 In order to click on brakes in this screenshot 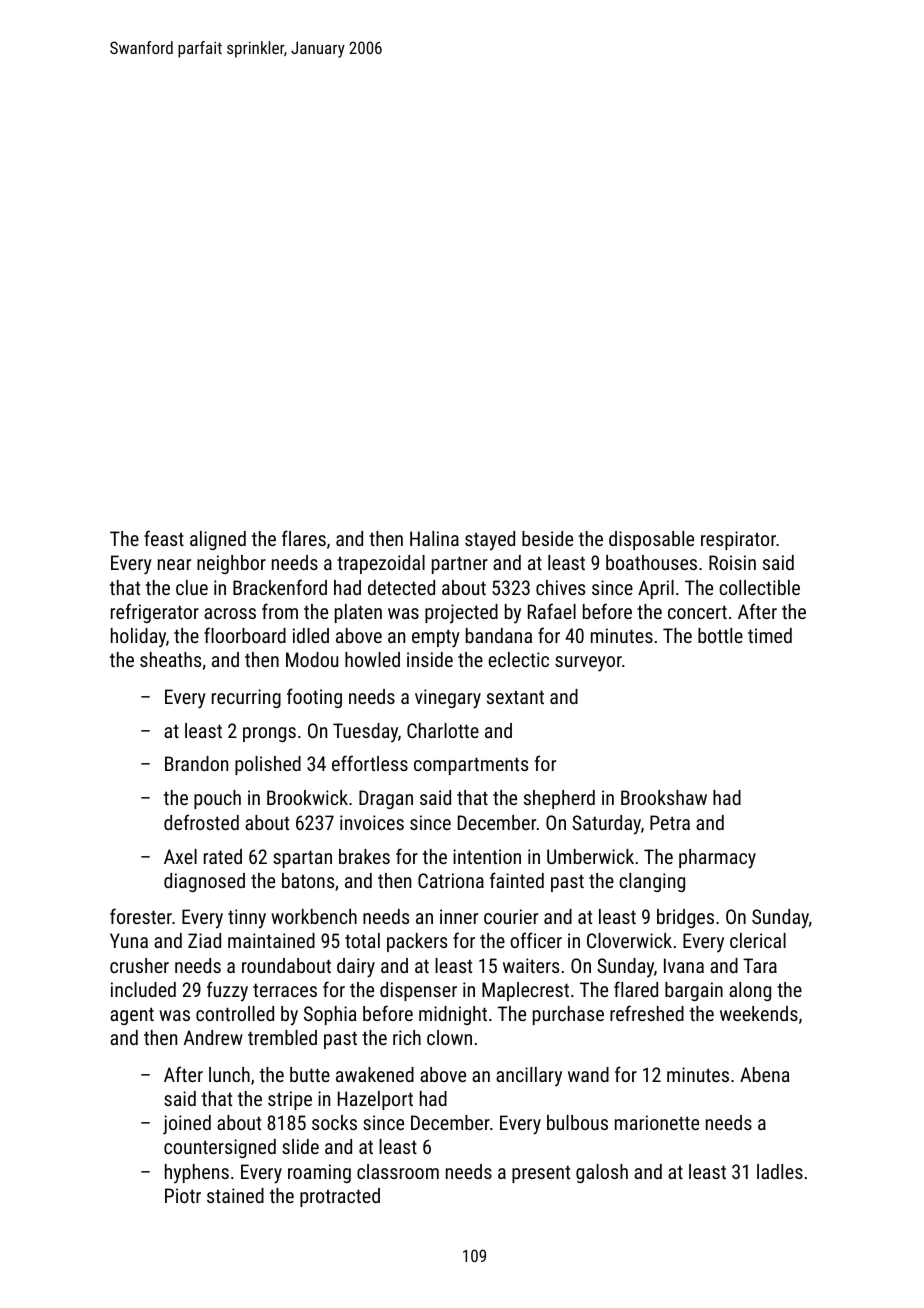, I will do `click(364, 856)`.
